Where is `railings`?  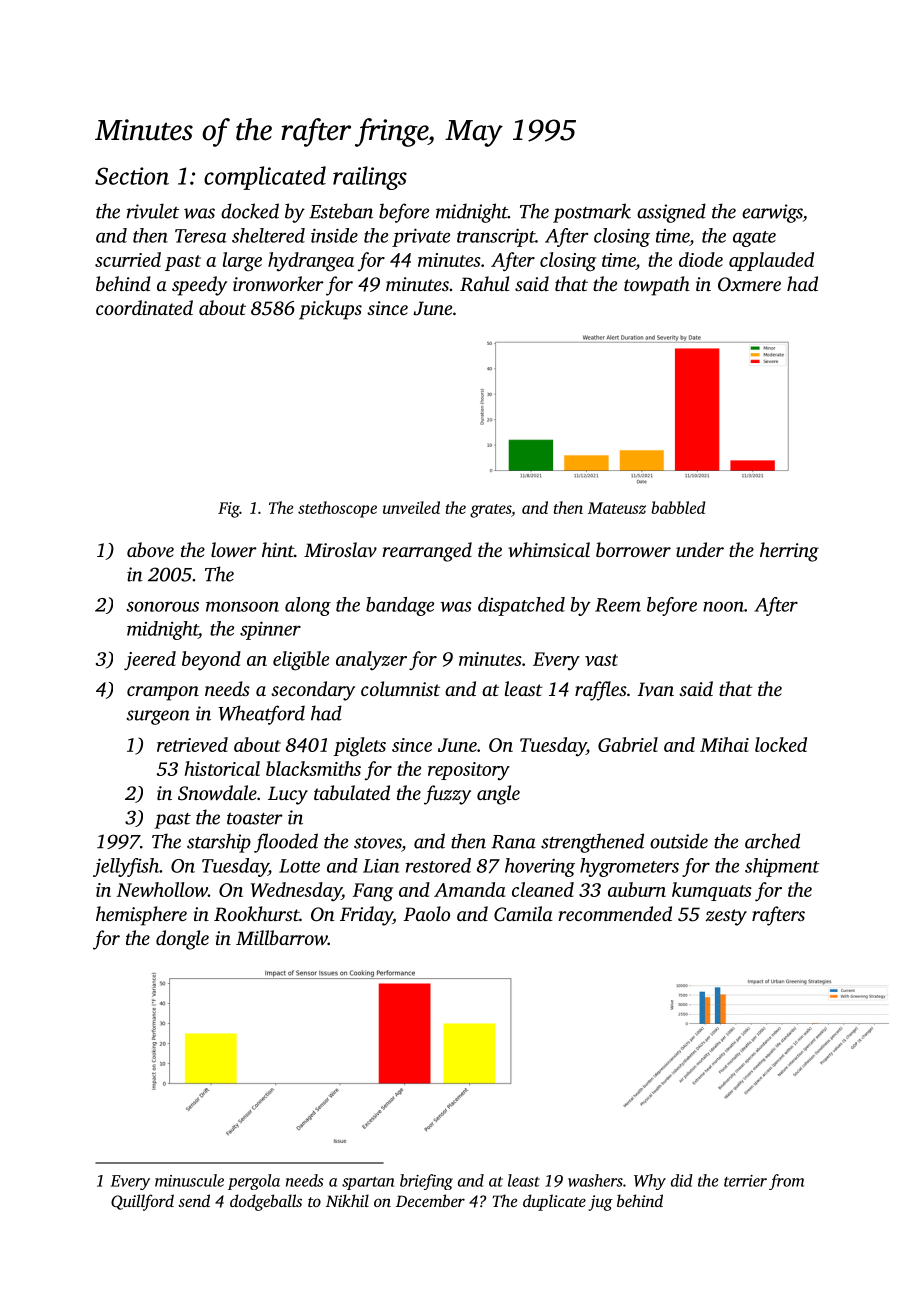
railings is located at coordinates (370, 178).
